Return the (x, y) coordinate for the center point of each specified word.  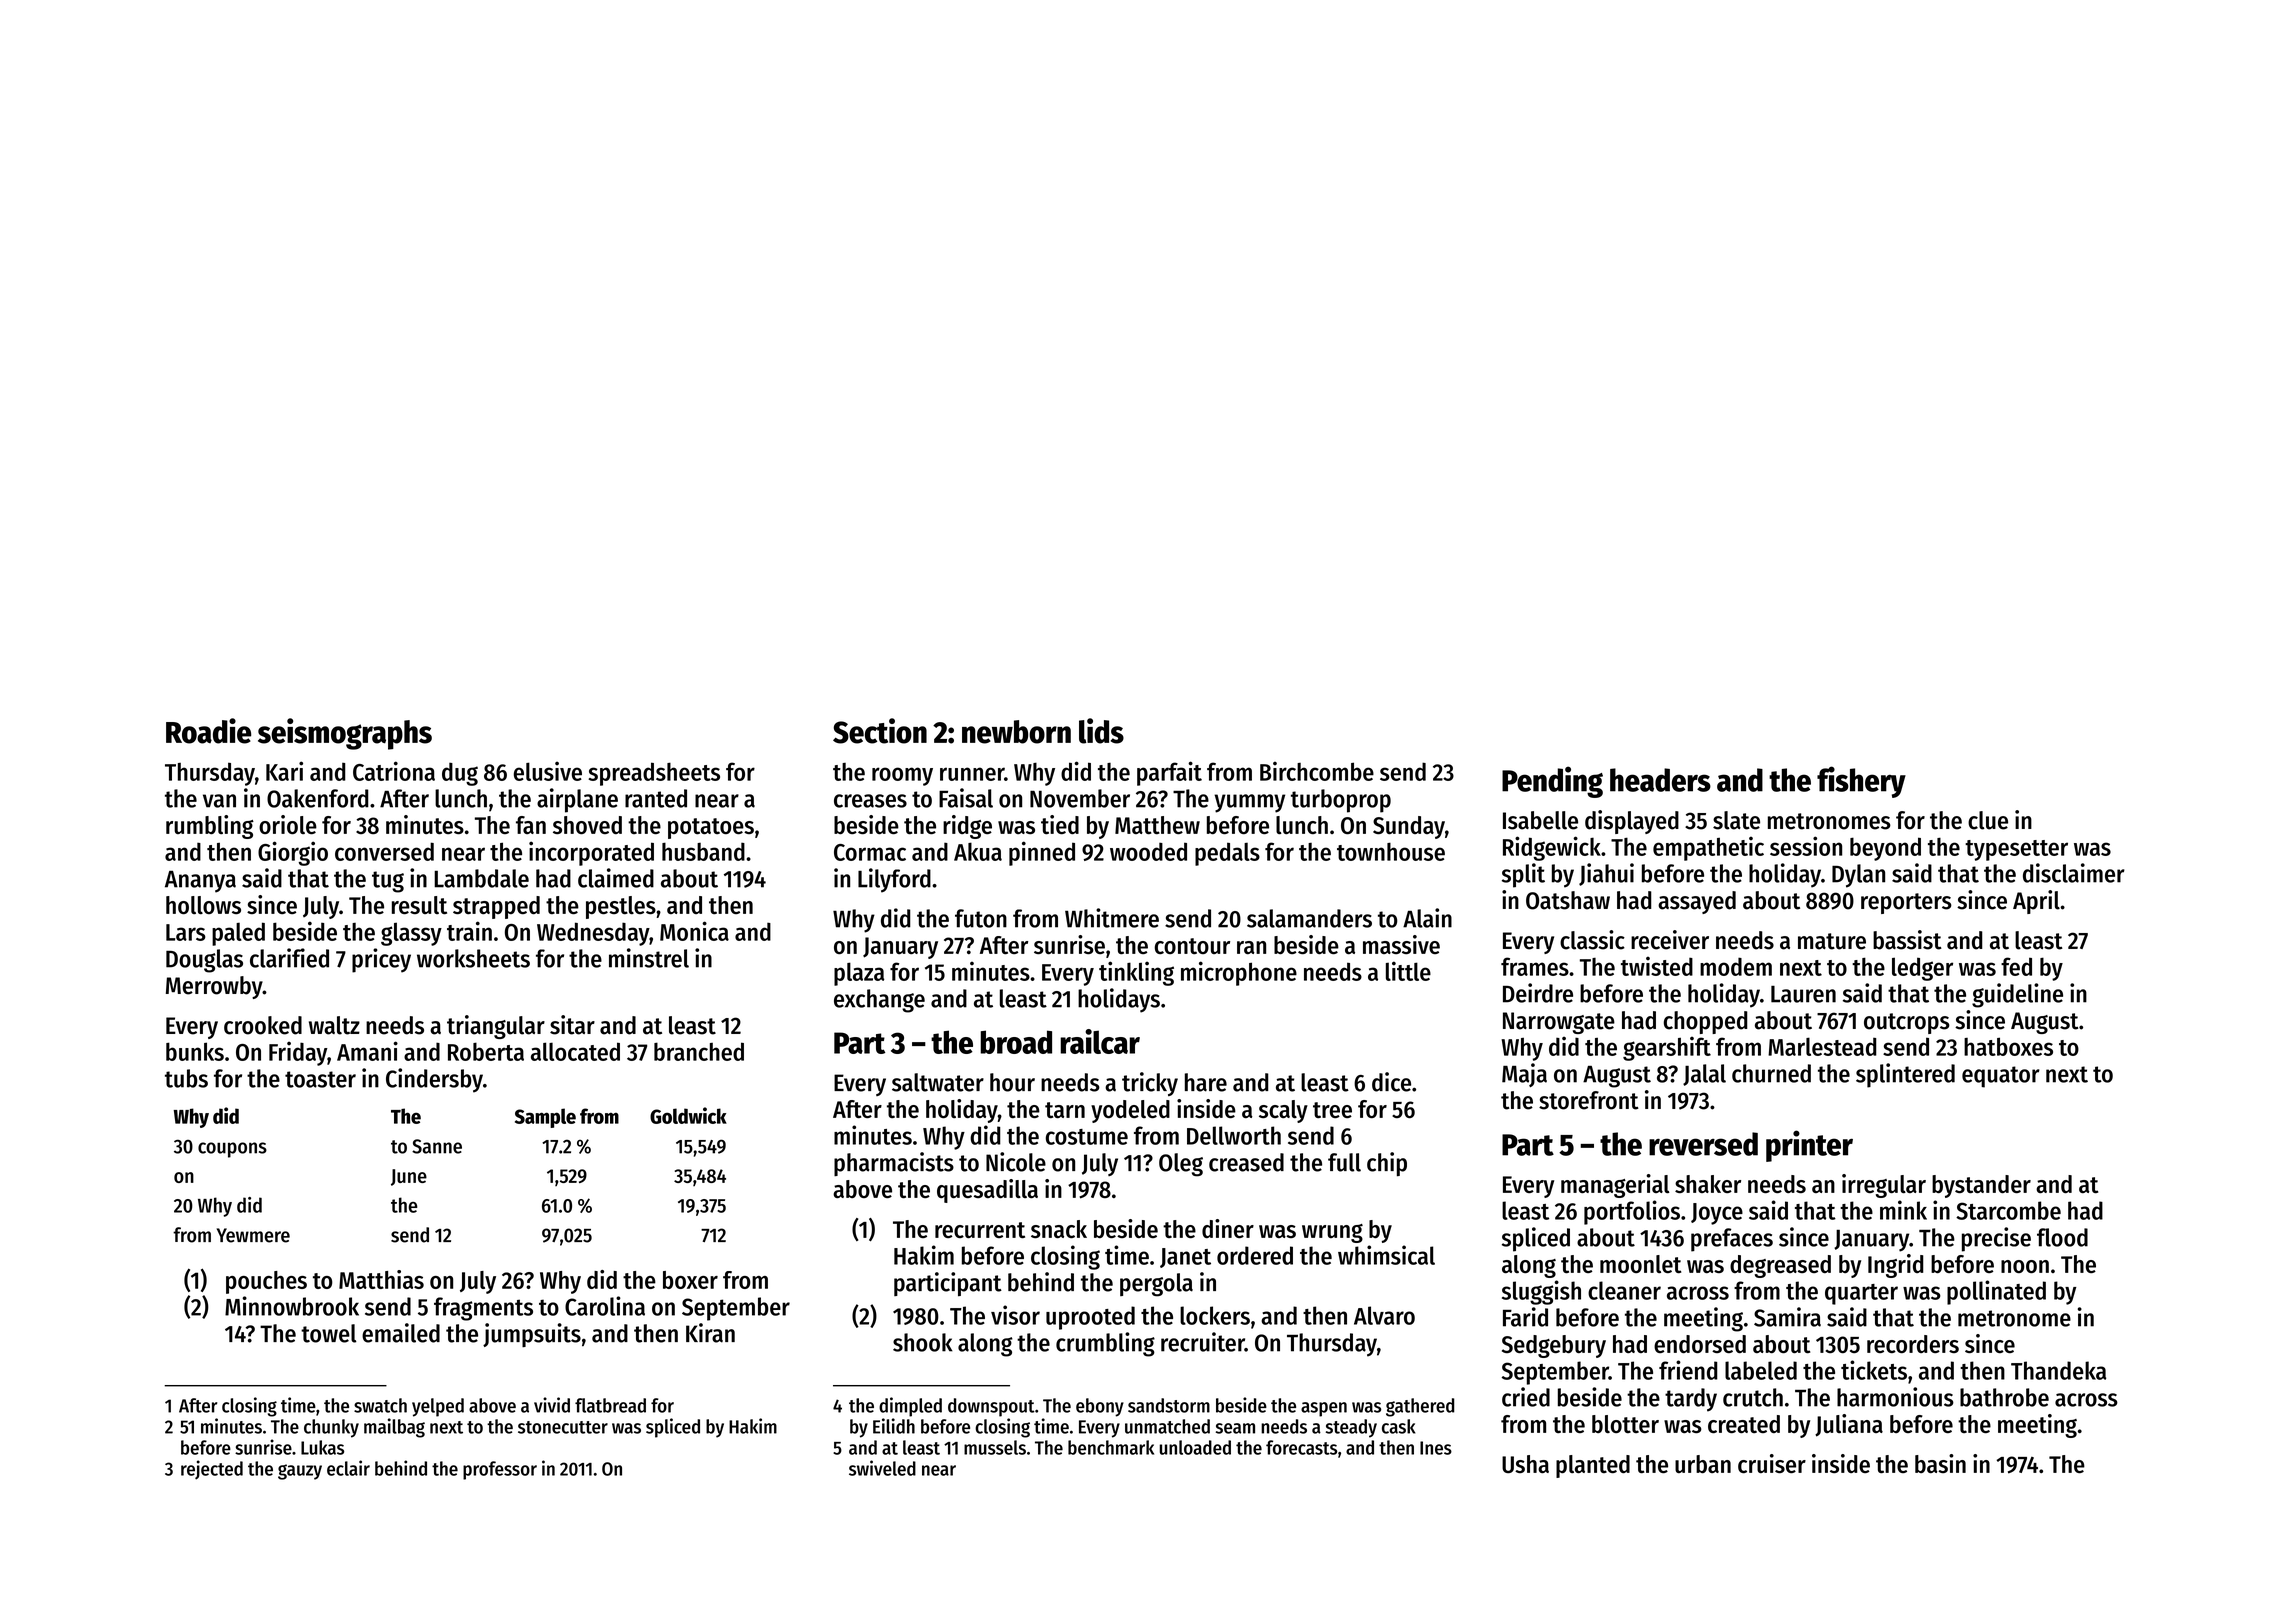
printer (1809, 1146)
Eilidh (894, 1426)
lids (1101, 731)
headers (1660, 780)
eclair (348, 1468)
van (219, 801)
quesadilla (987, 1191)
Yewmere (253, 1235)
